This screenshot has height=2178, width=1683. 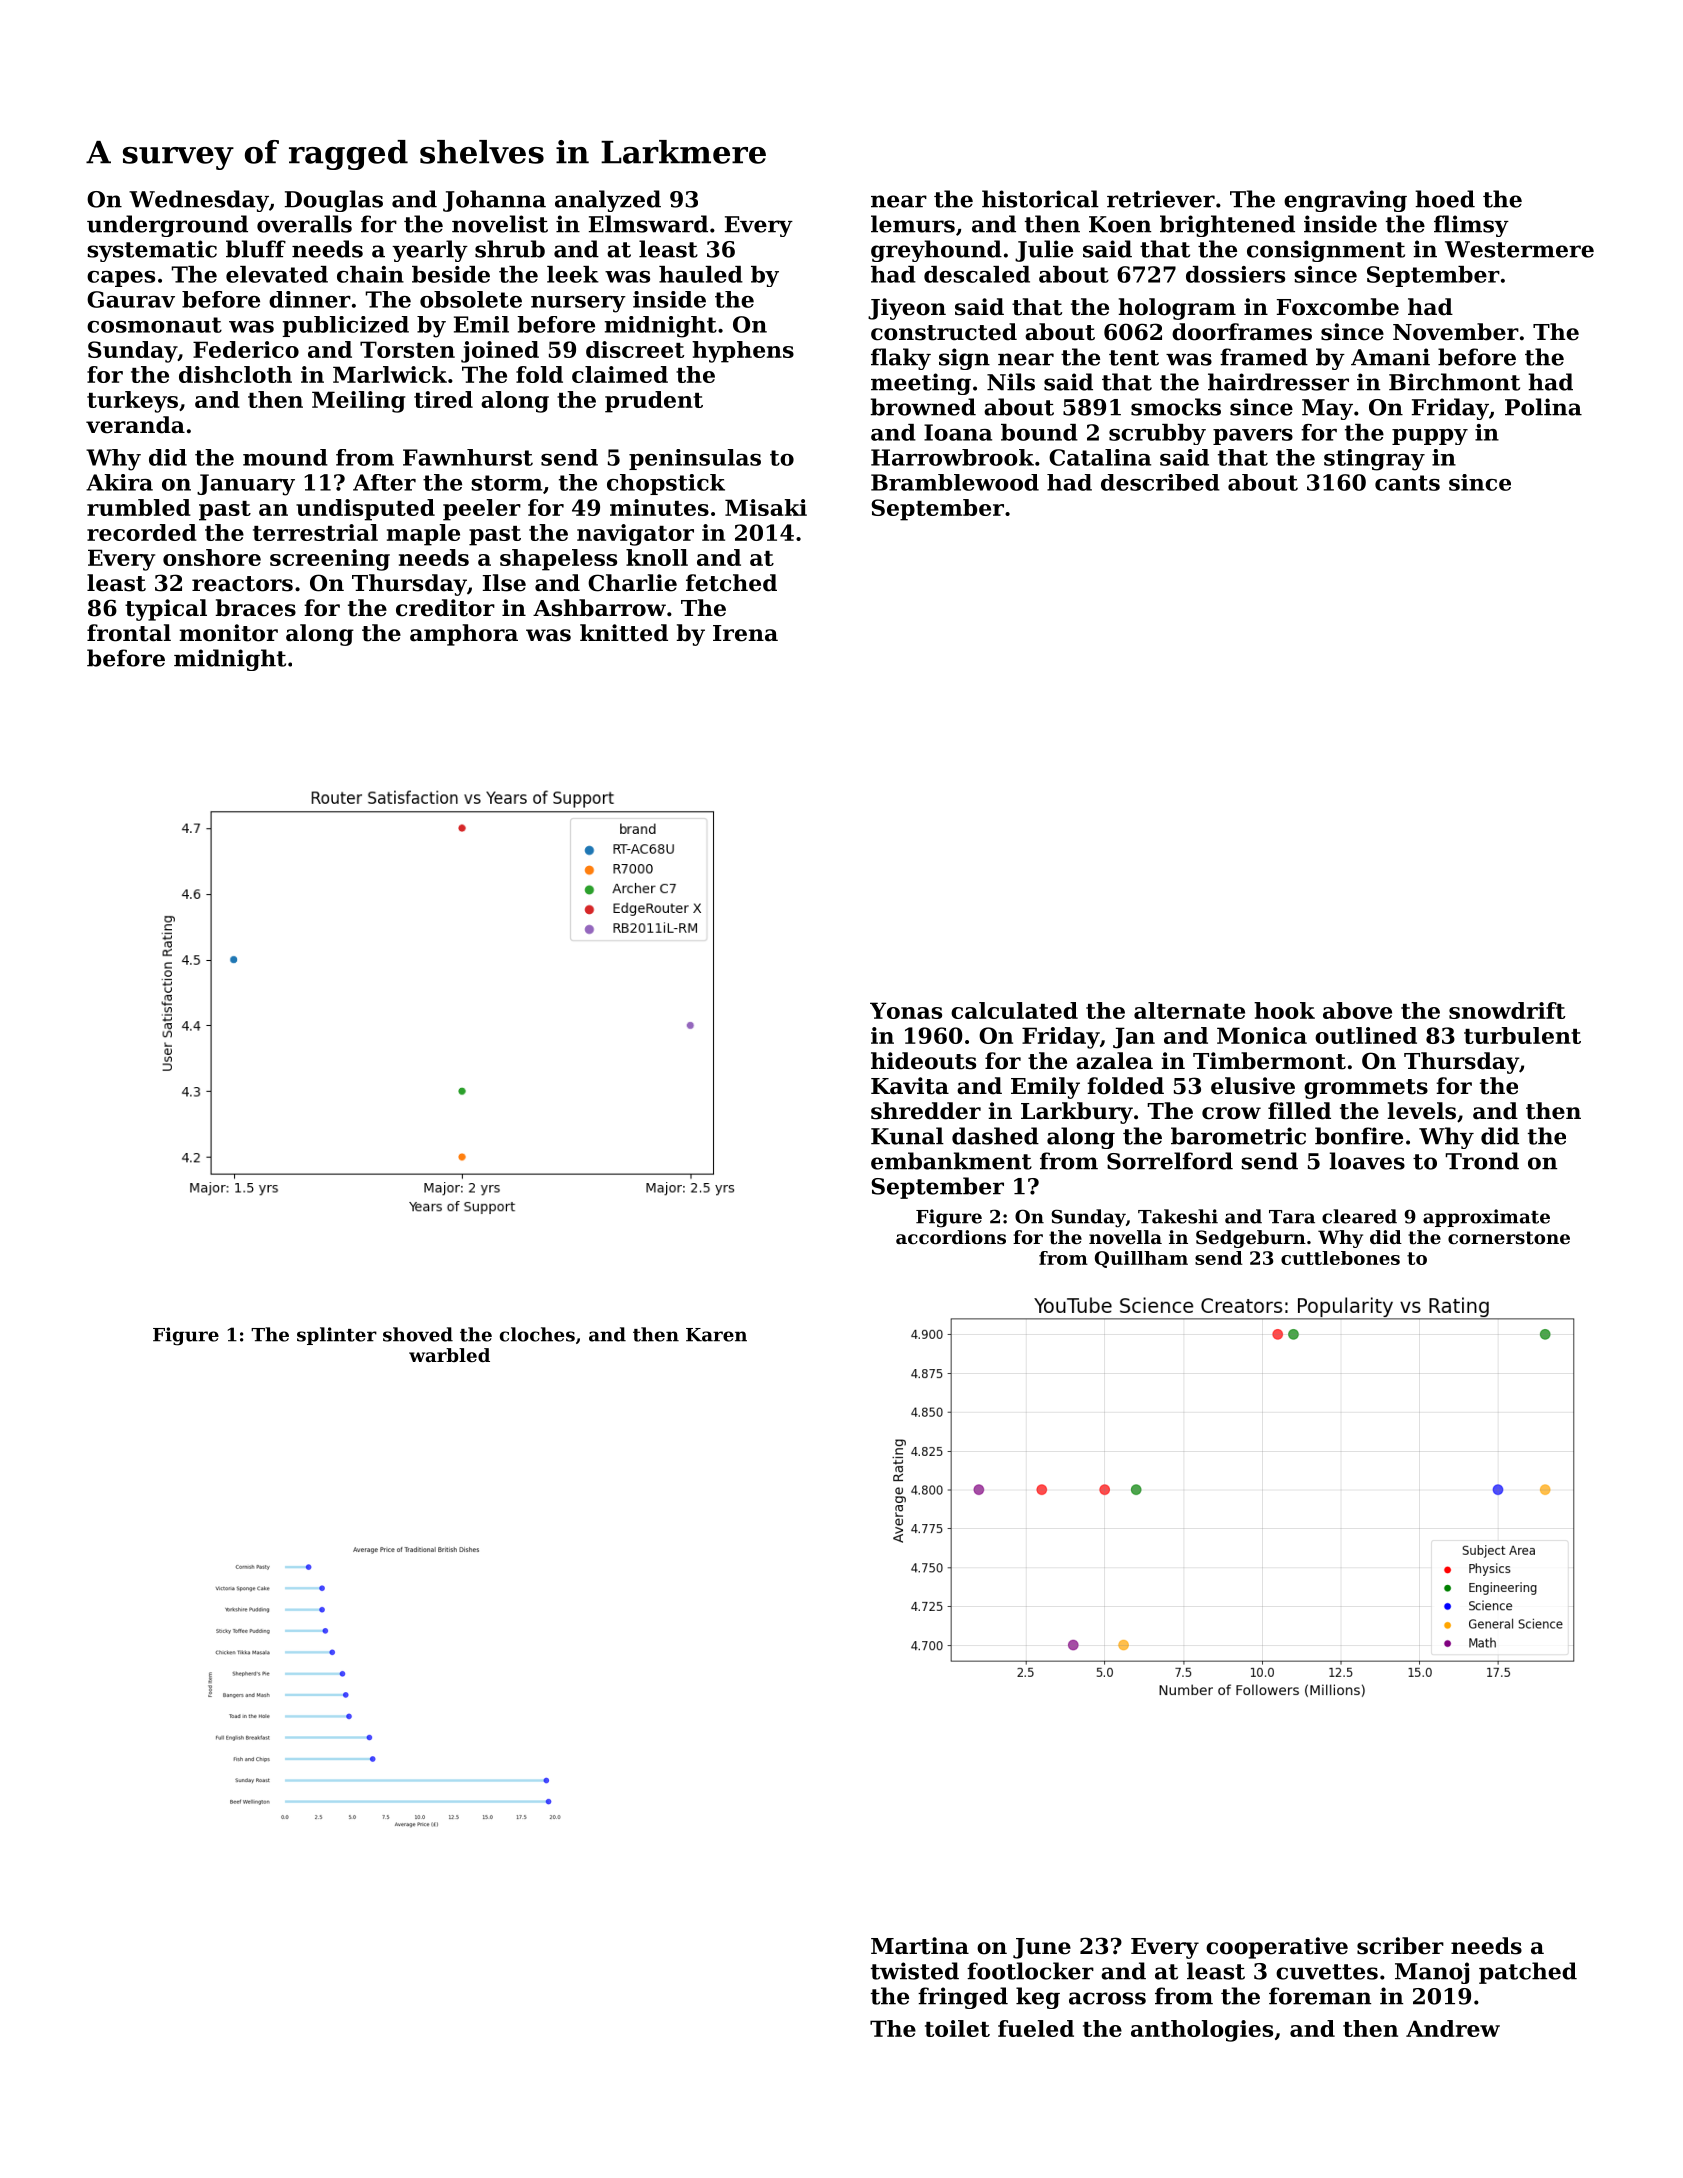 What do you see at coordinates (1509, 1238) in the screenshot?
I see `cornerstone` at bounding box center [1509, 1238].
